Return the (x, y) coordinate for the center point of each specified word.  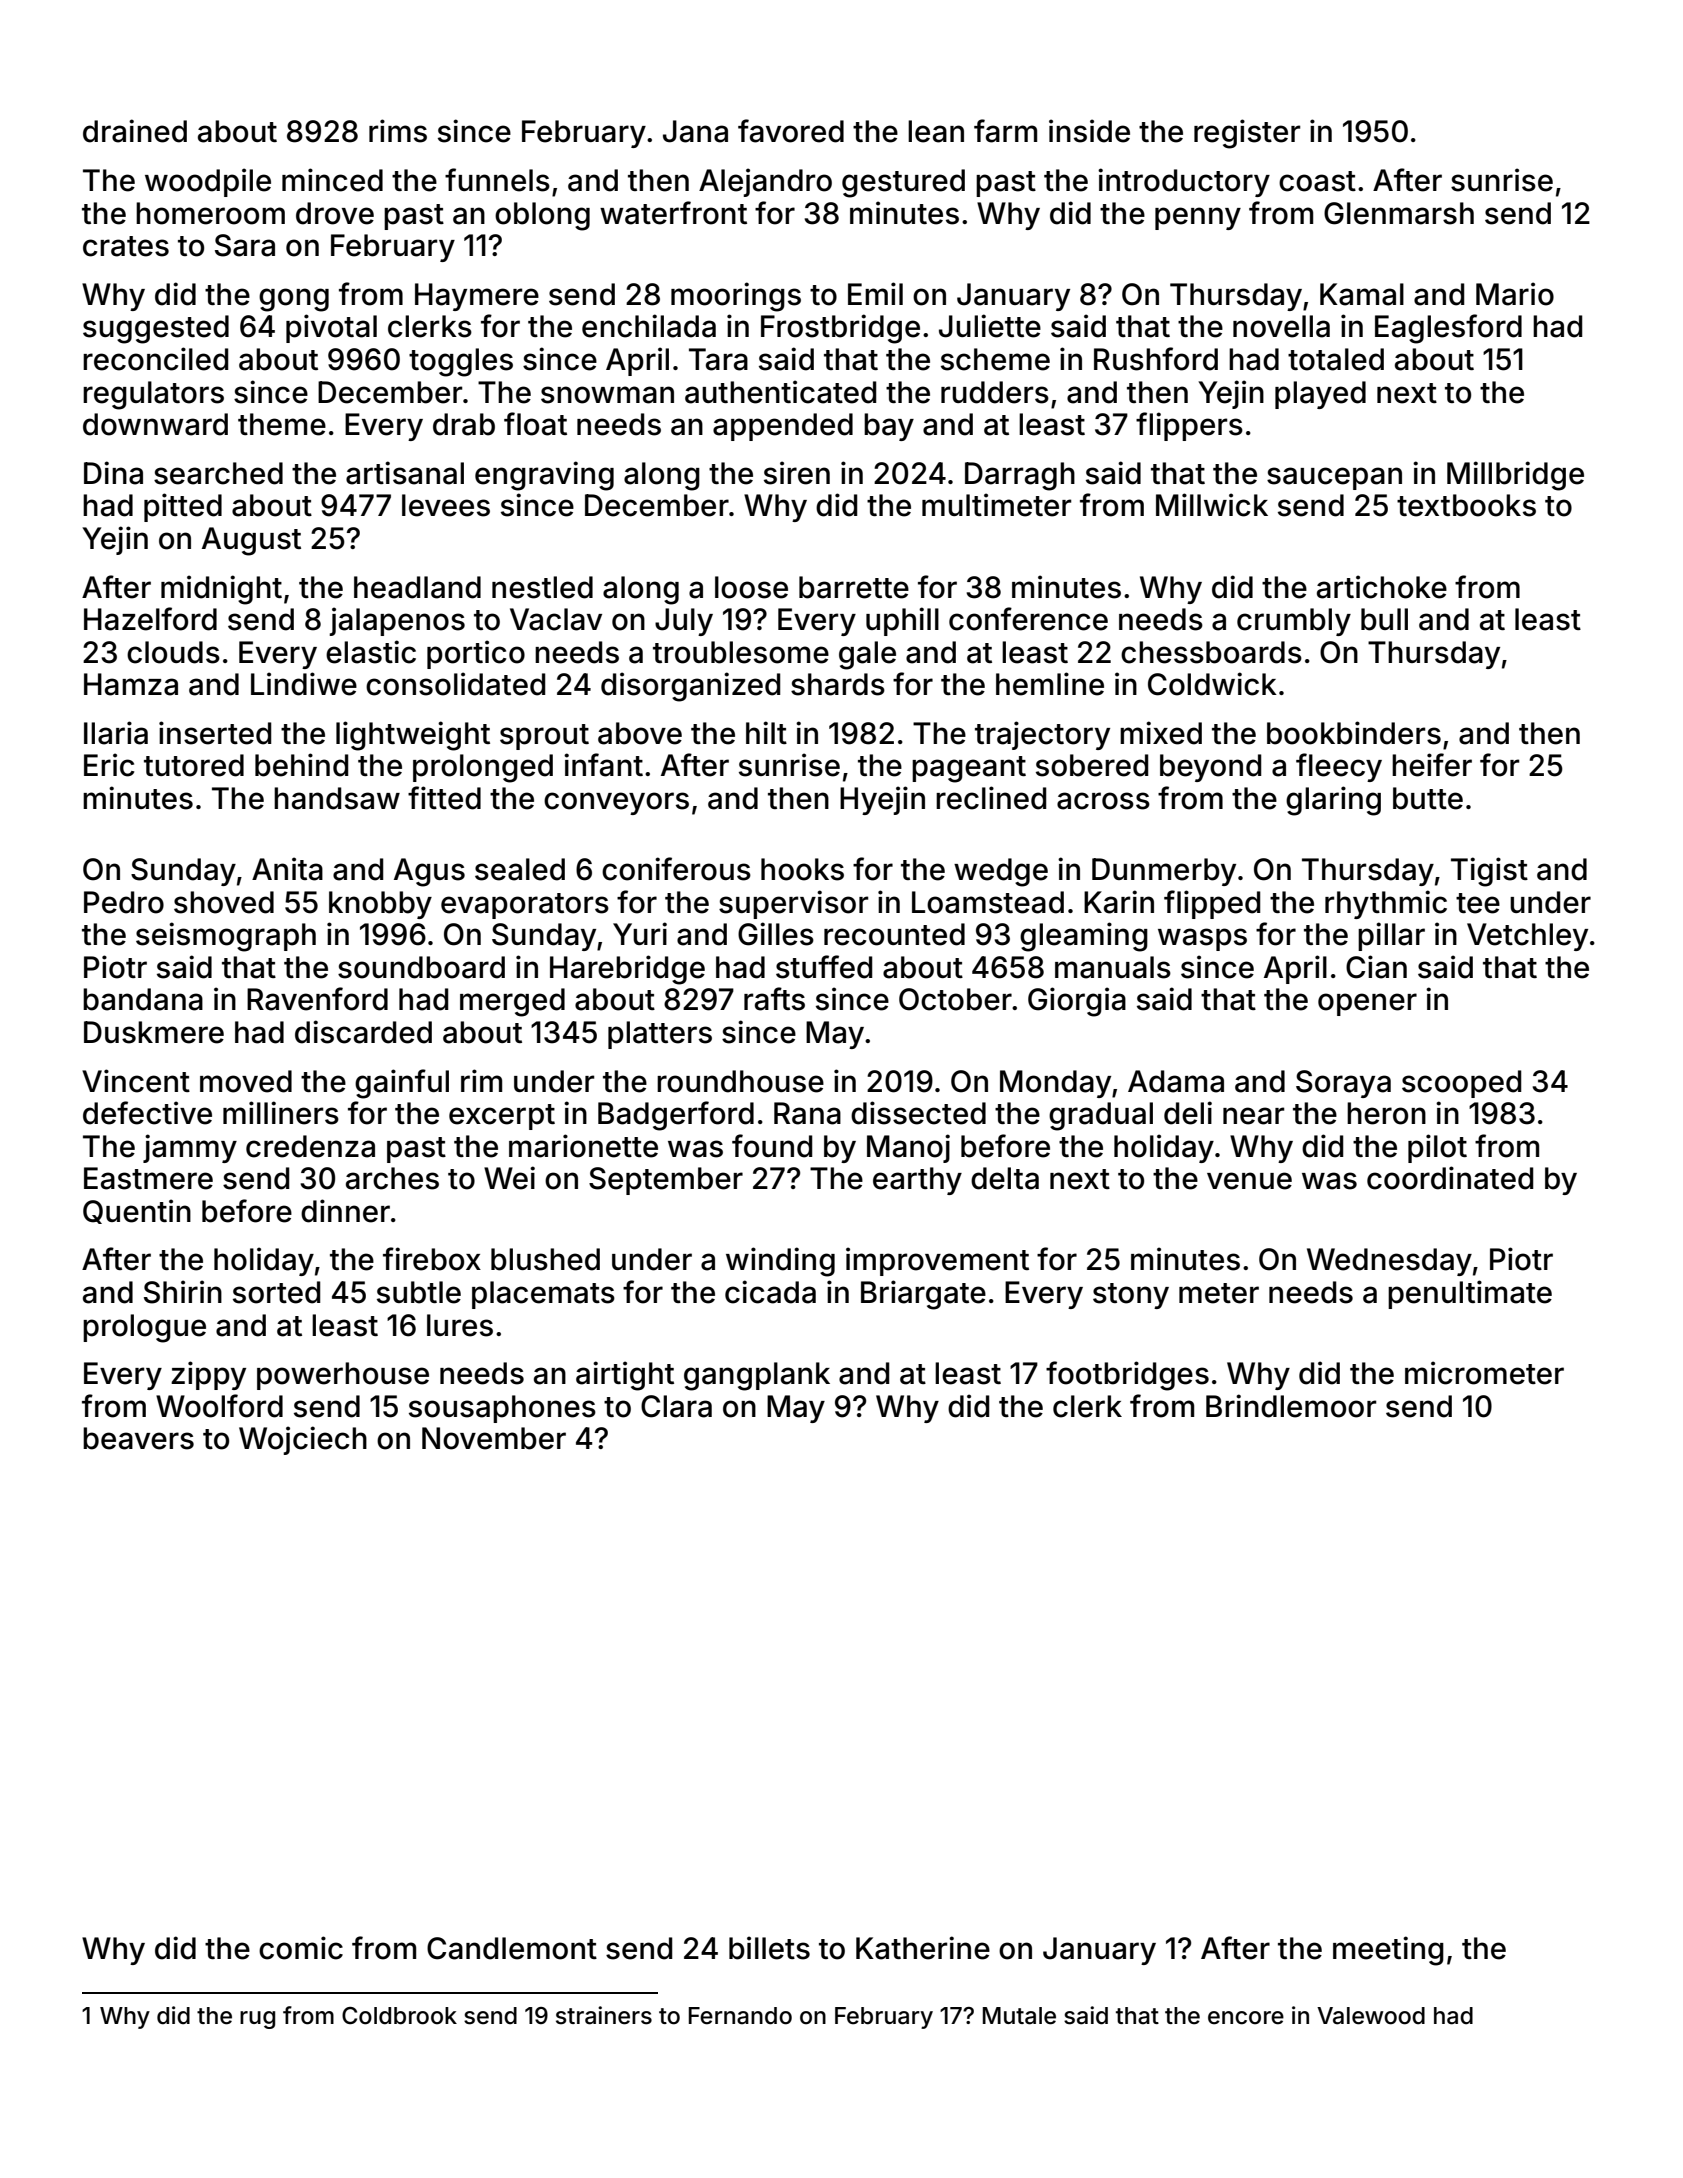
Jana (695, 131)
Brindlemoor (1291, 1406)
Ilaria (116, 733)
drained (135, 131)
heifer (1432, 765)
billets (769, 1948)
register (1247, 134)
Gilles (776, 934)
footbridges (1127, 1376)
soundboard (421, 967)
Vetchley (1527, 937)
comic (301, 1948)
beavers (138, 1438)
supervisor (793, 904)
